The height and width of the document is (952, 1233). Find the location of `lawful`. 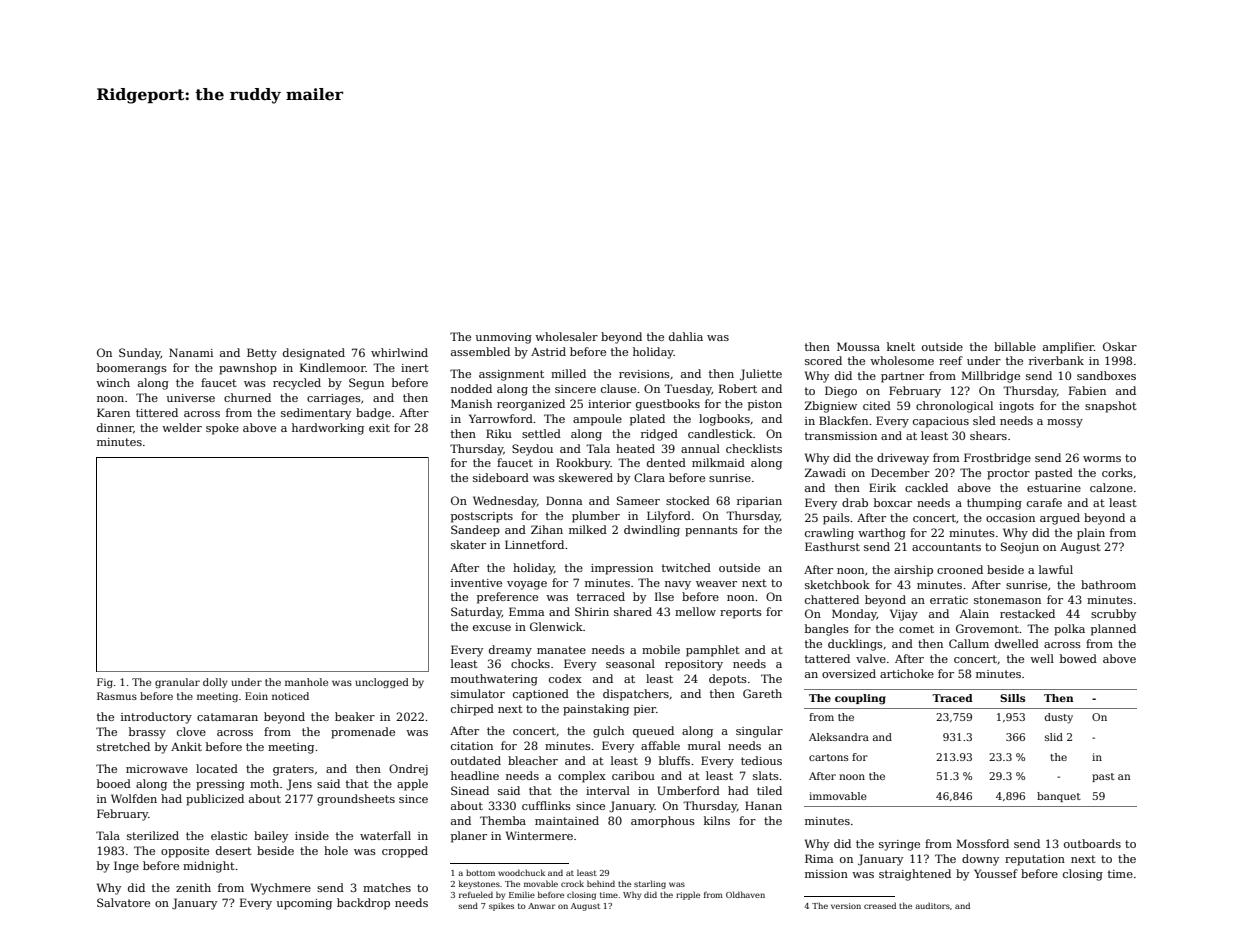

lawful is located at coordinates (1056, 569).
